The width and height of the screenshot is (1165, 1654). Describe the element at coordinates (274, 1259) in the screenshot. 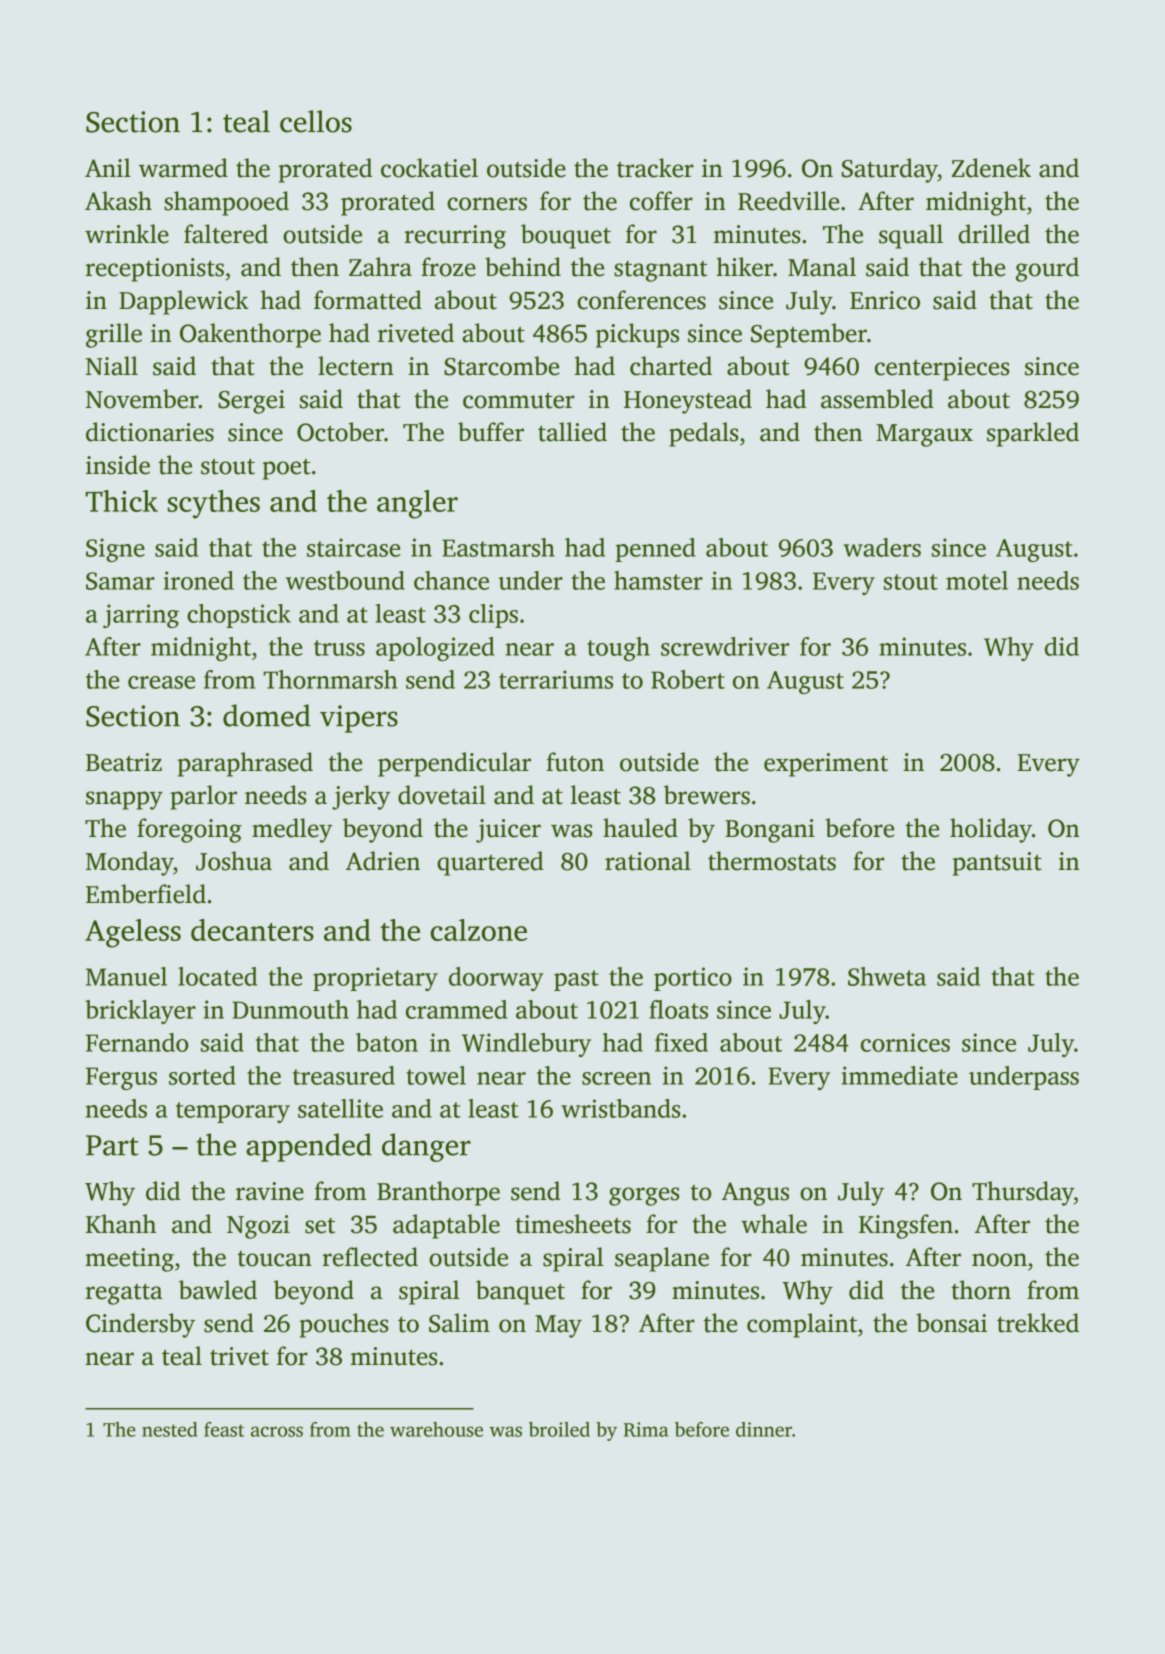

I see `toucan` at that location.
